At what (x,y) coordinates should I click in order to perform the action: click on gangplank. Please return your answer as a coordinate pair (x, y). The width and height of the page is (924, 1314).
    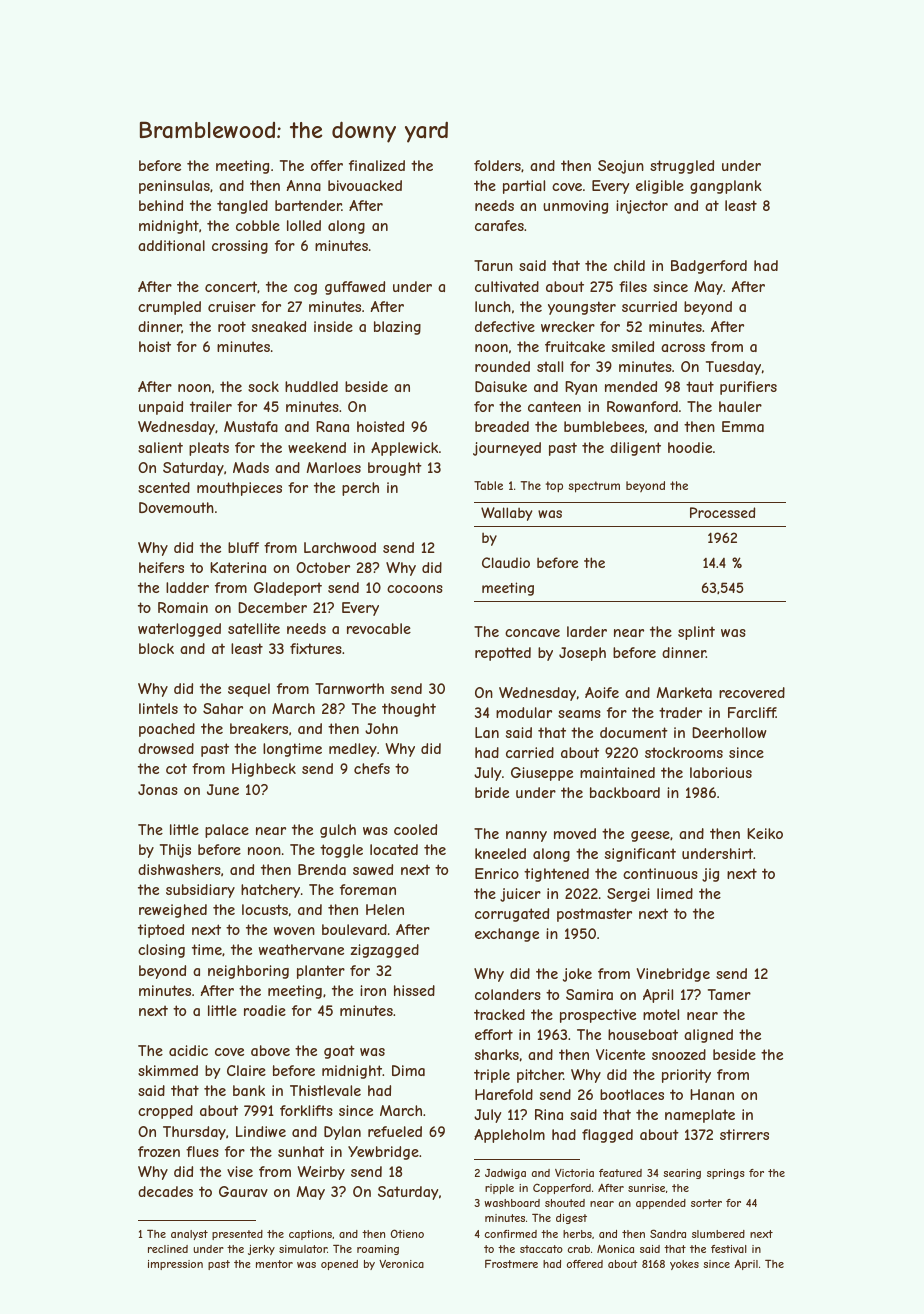
    Looking at the image, I should click on (726, 187).
